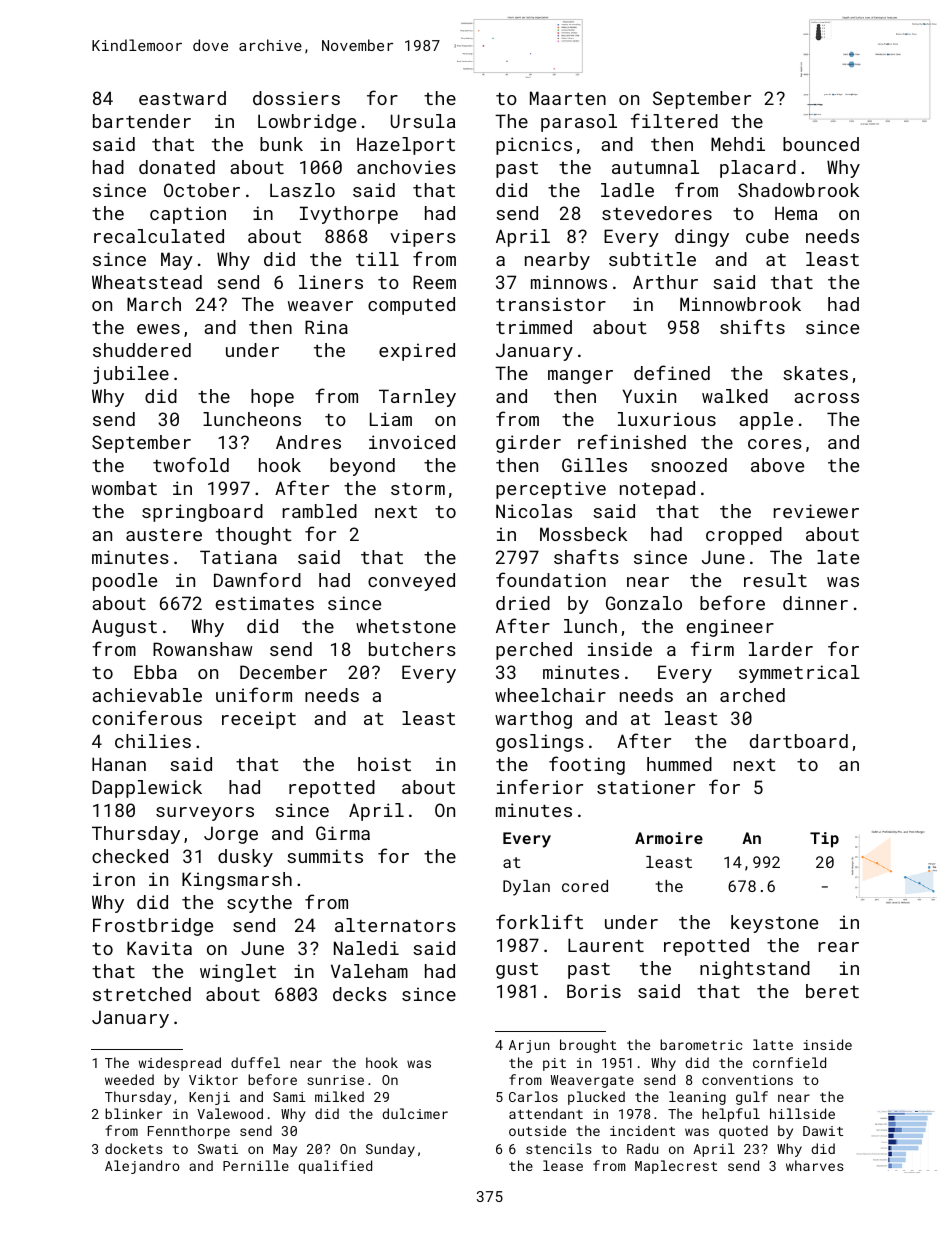 The height and width of the document is (1233, 952). Describe the element at coordinates (417, 352) in the document. I see `expired` at that location.
